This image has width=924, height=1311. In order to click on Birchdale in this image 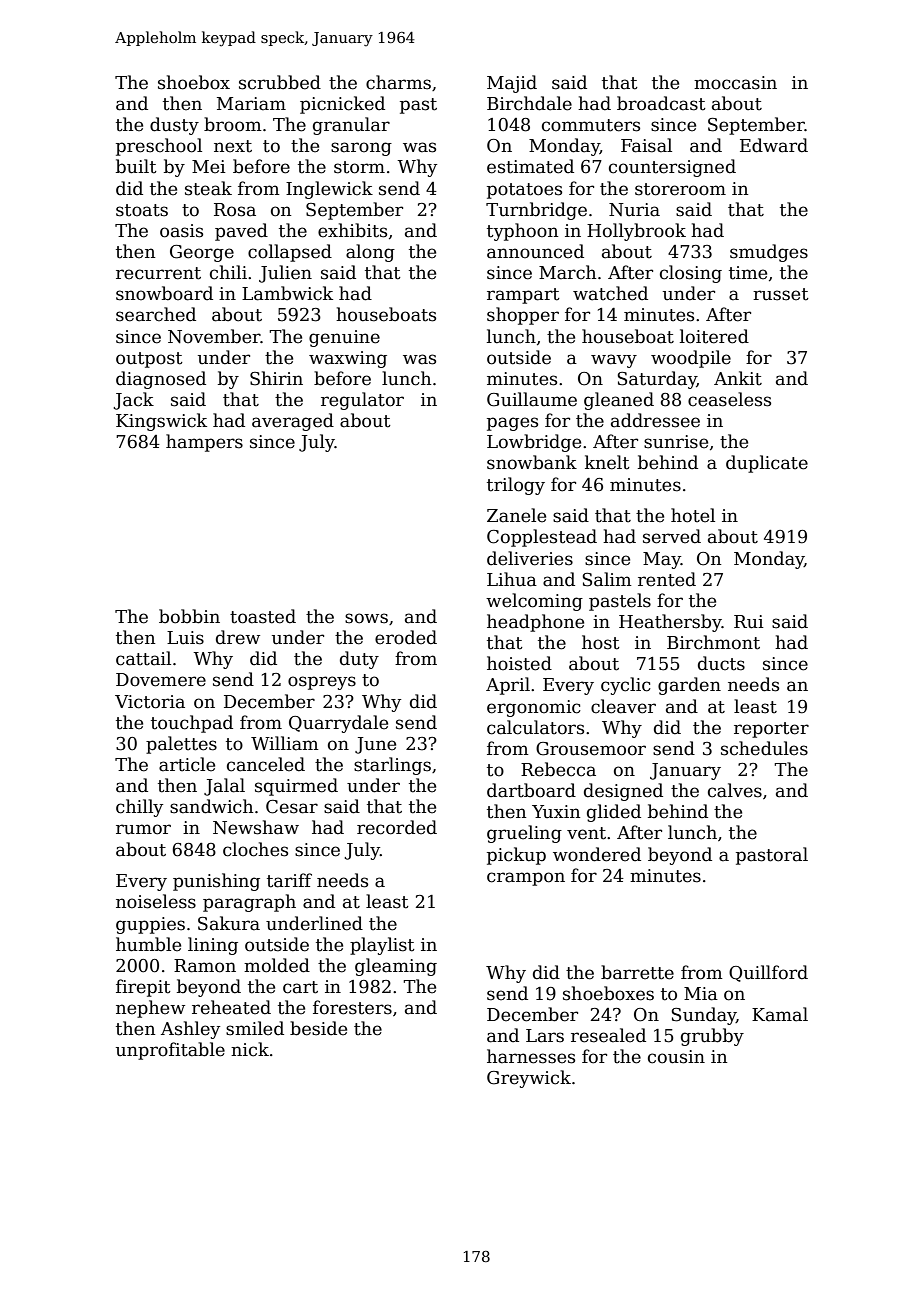, I will do `click(529, 103)`.
